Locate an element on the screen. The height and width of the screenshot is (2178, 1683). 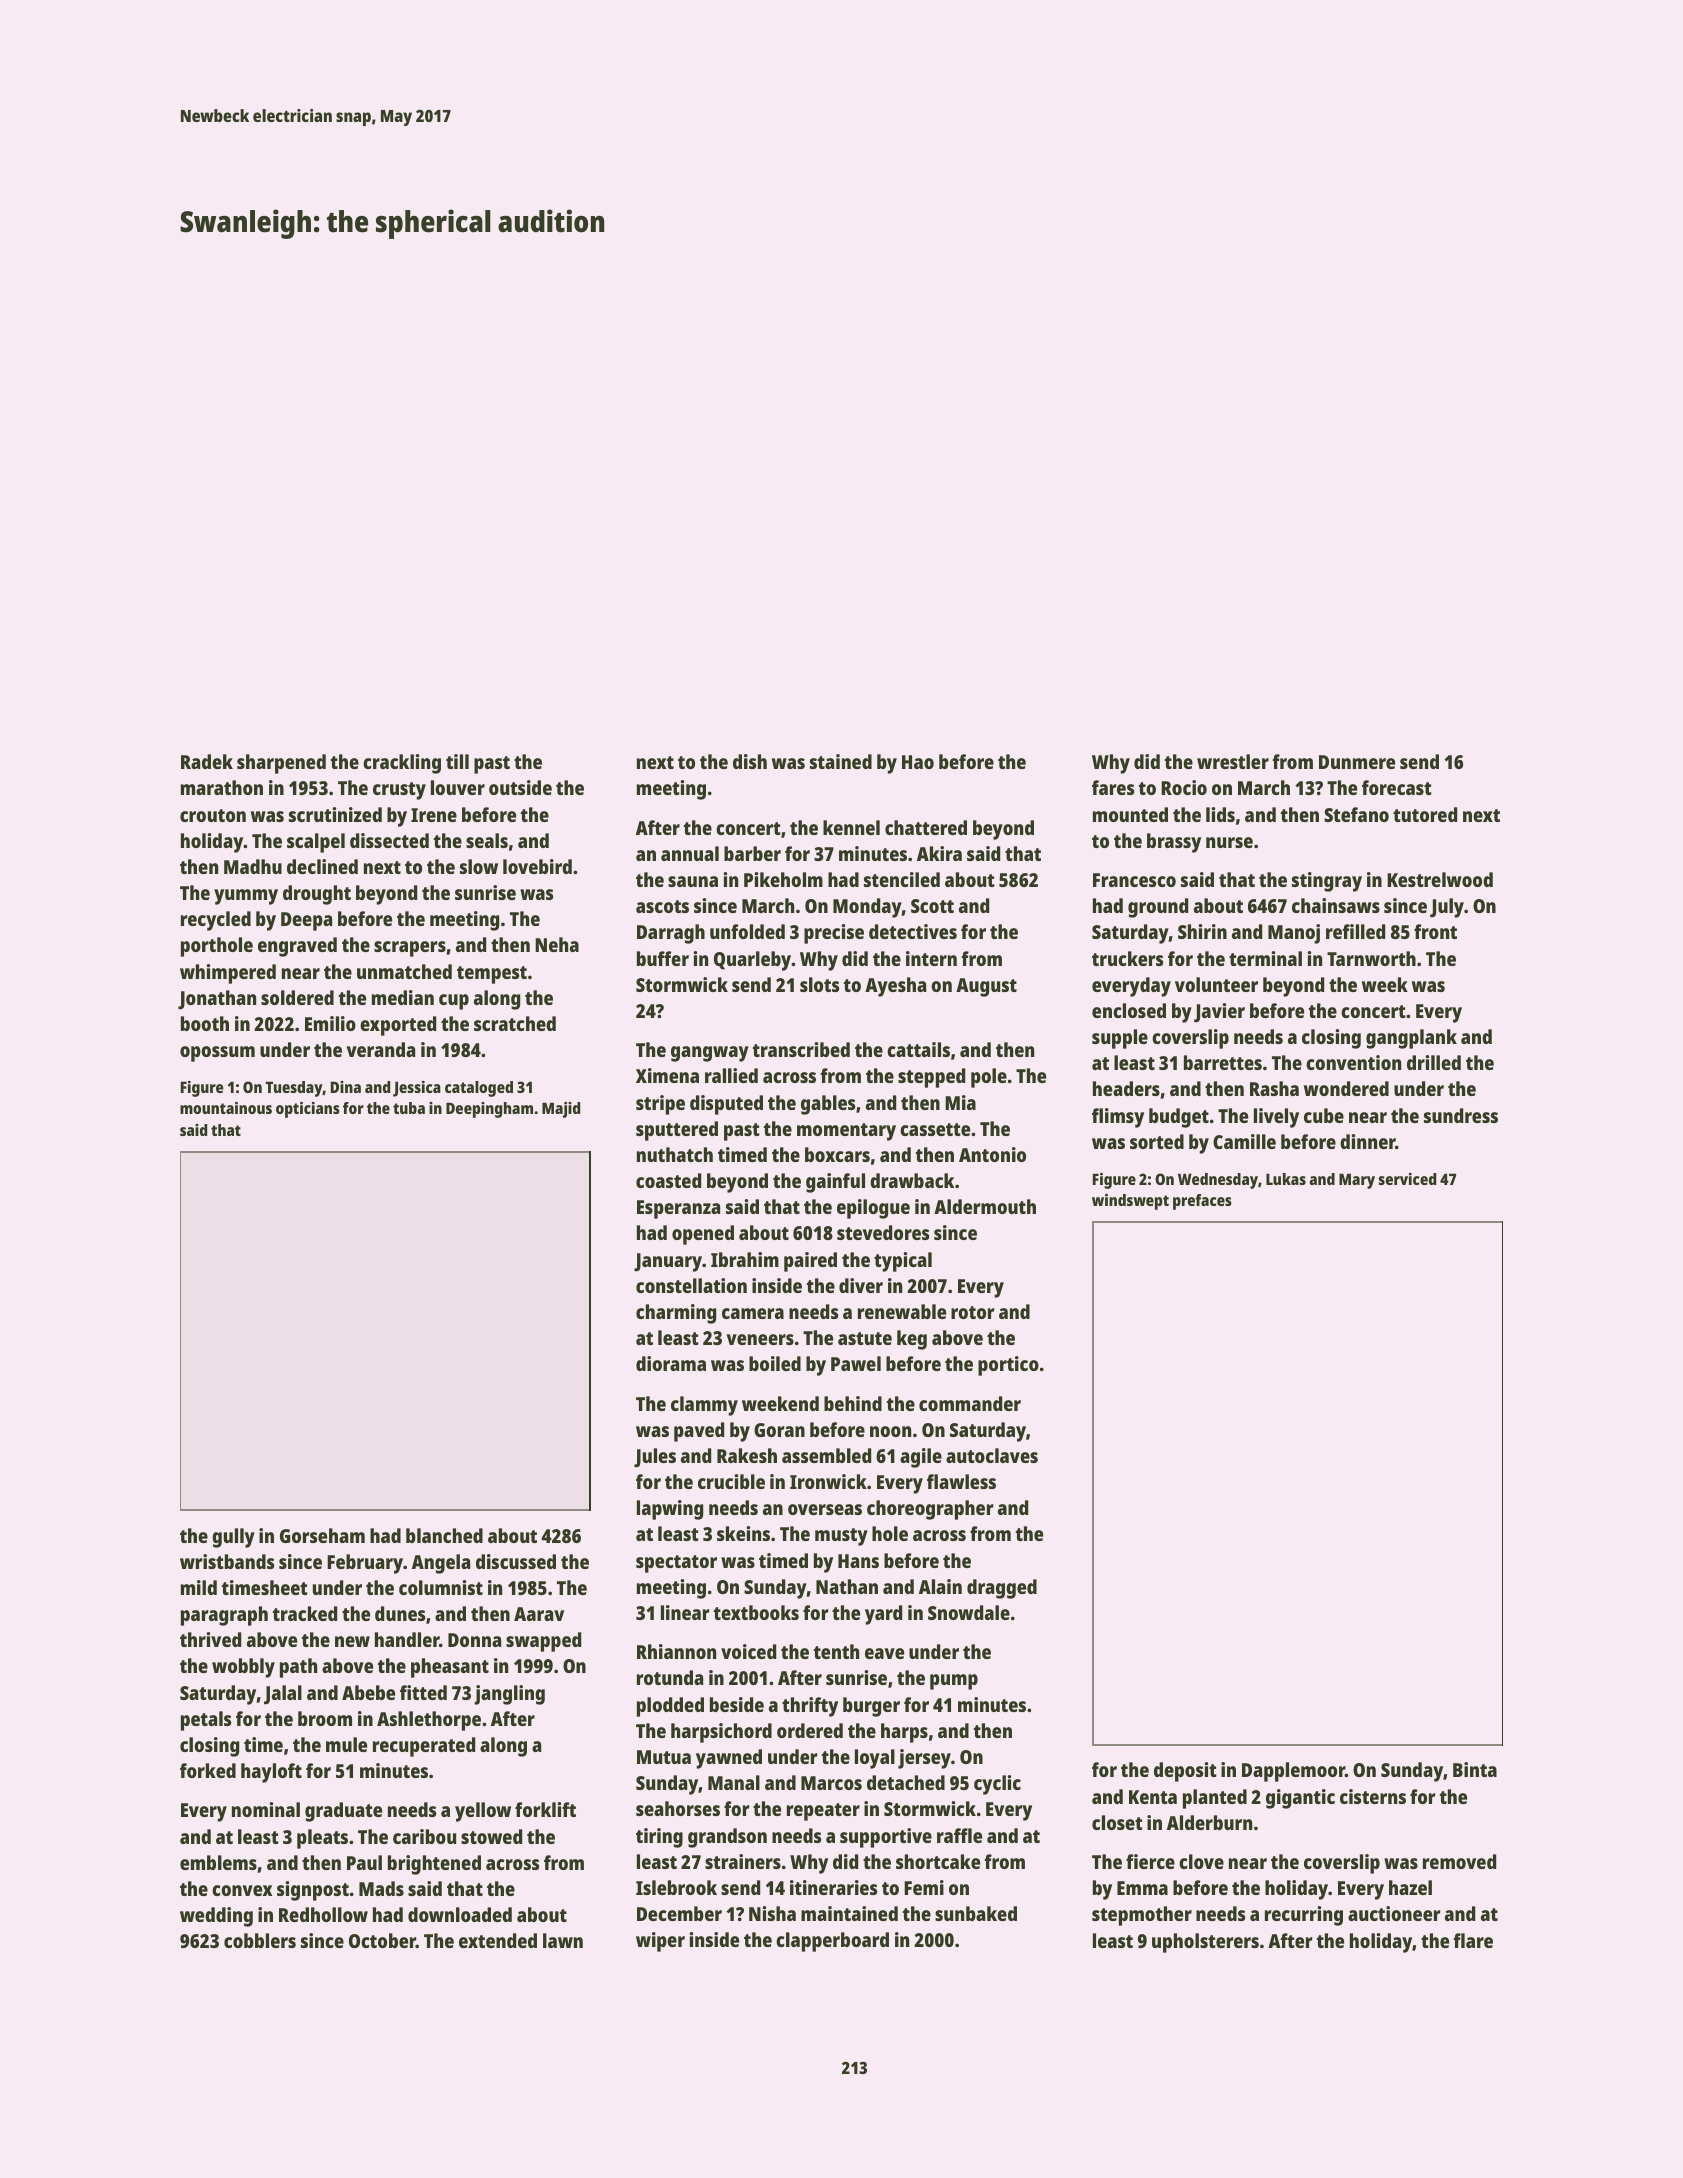
forecast is located at coordinates (1397, 787).
